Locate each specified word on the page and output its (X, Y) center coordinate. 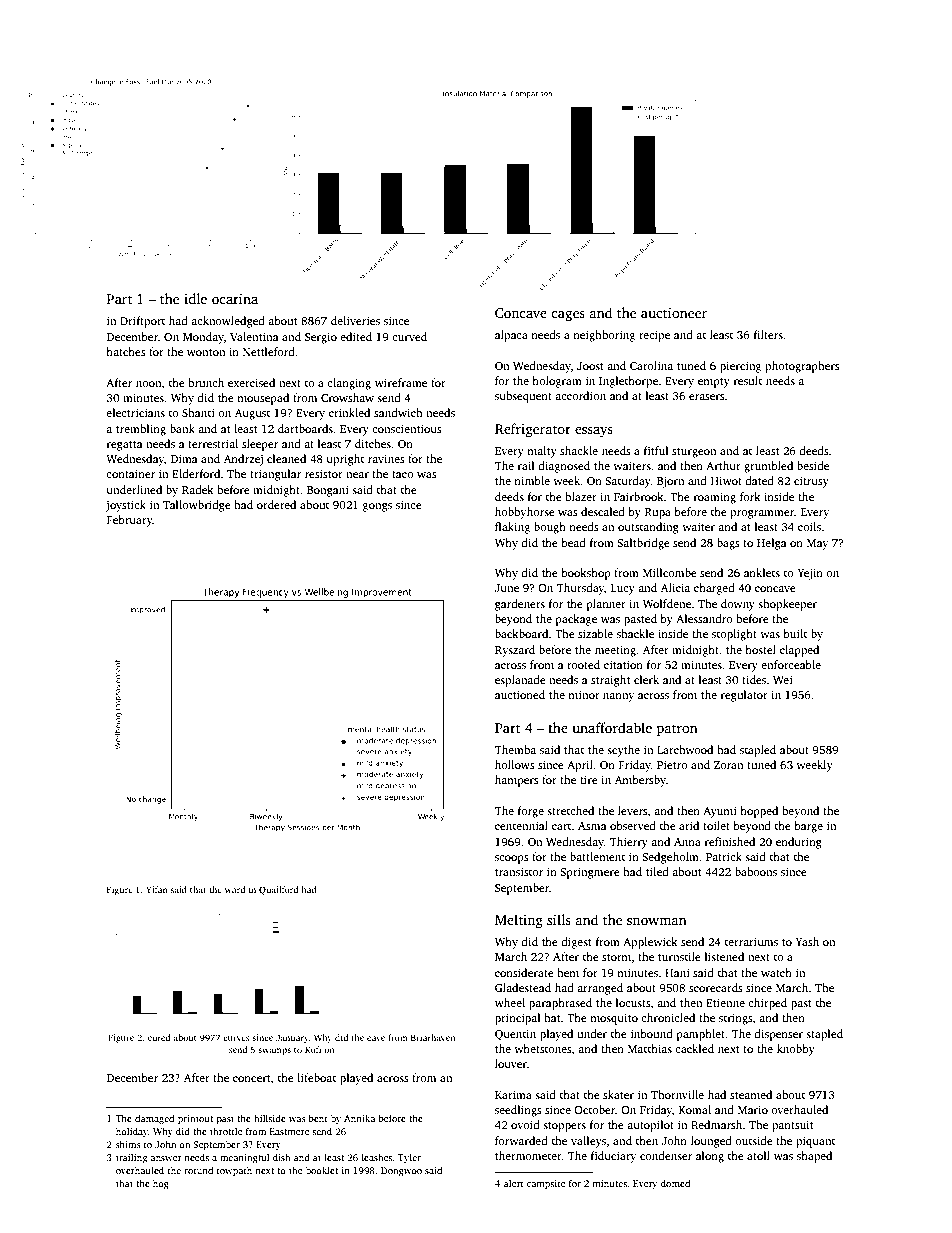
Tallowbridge (197, 506)
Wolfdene (667, 603)
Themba (515, 749)
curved (409, 336)
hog (161, 1184)
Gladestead (523, 987)
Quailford (278, 890)
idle (195, 298)
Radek (198, 489)
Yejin (810, 574)
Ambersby (640, 781)
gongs (377, 507)
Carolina (651, 365)
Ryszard (515, 651)
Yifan (157, 889)
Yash (807, 941)
